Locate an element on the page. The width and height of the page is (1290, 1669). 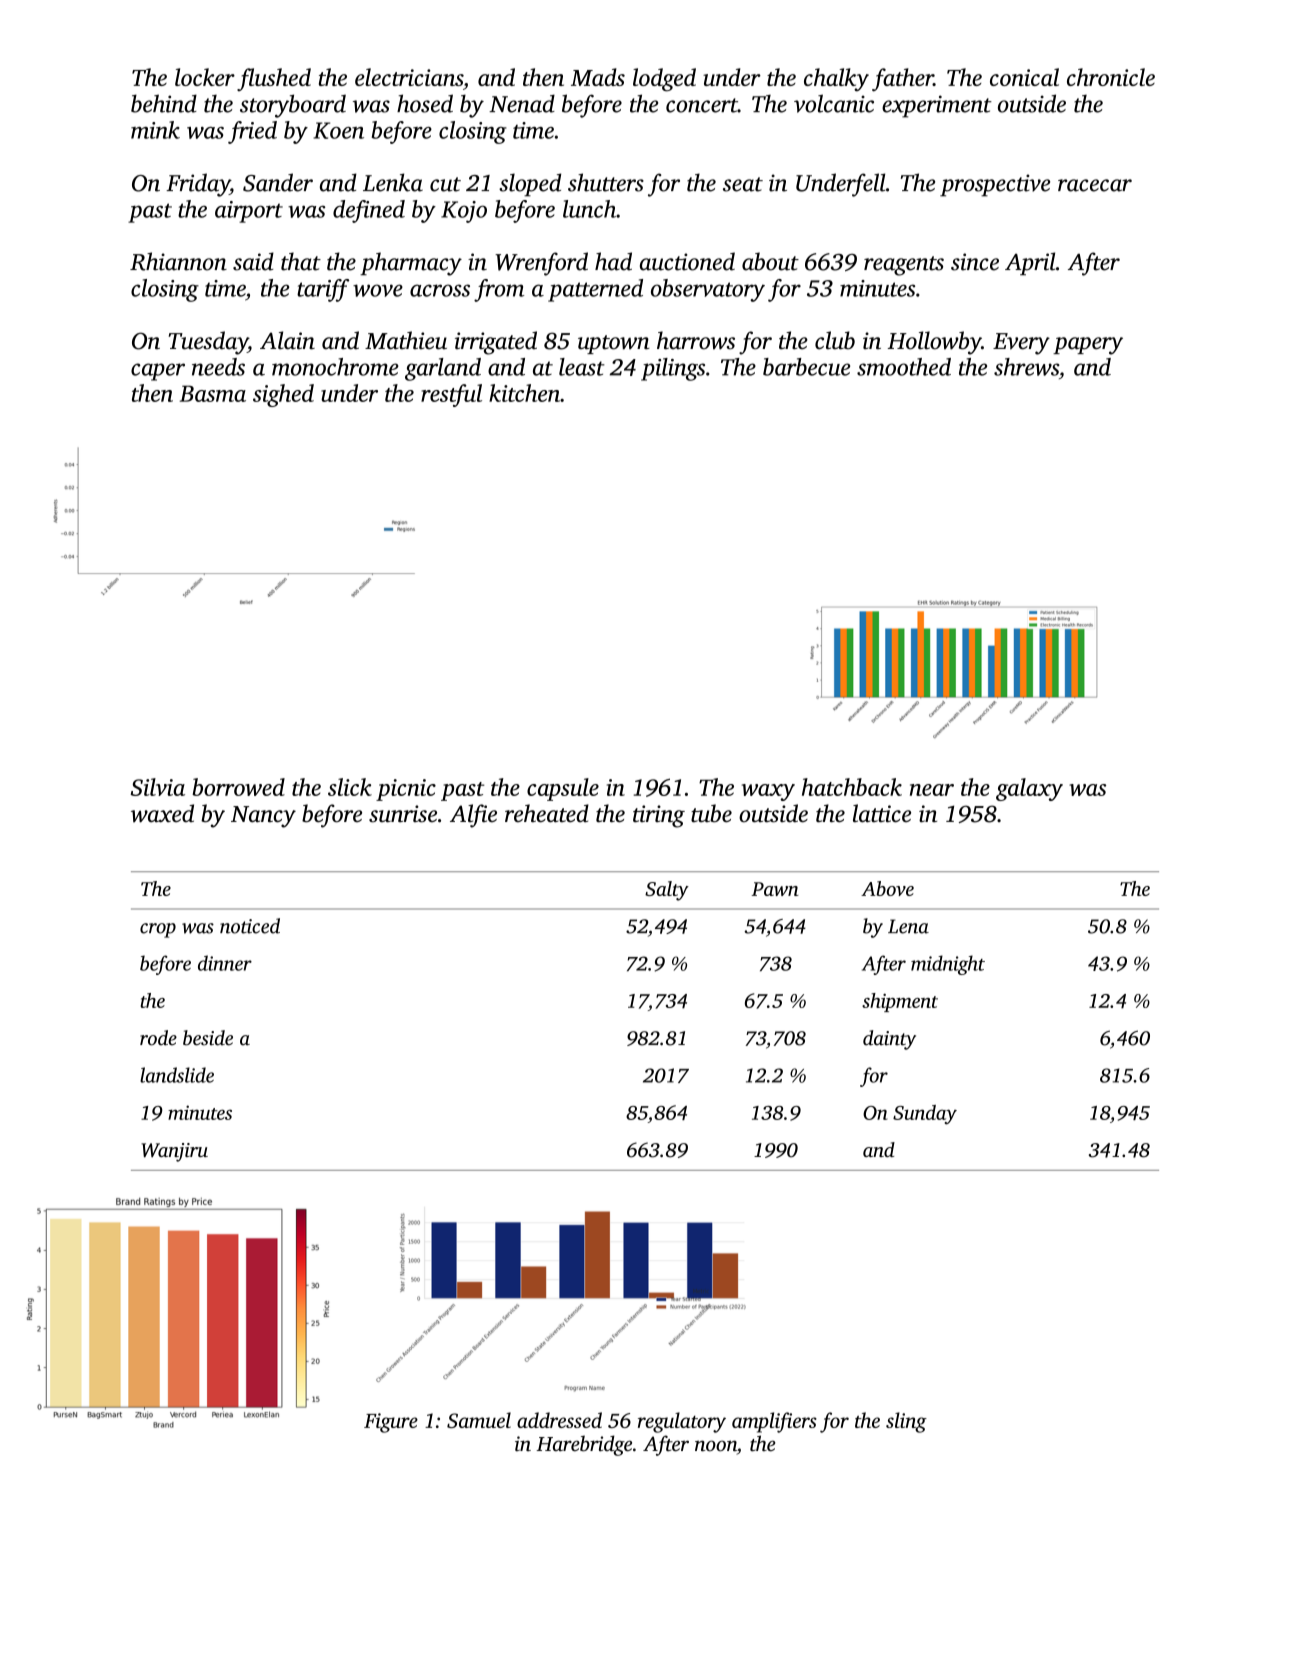
Mads is located at coordinates (598, 77).
